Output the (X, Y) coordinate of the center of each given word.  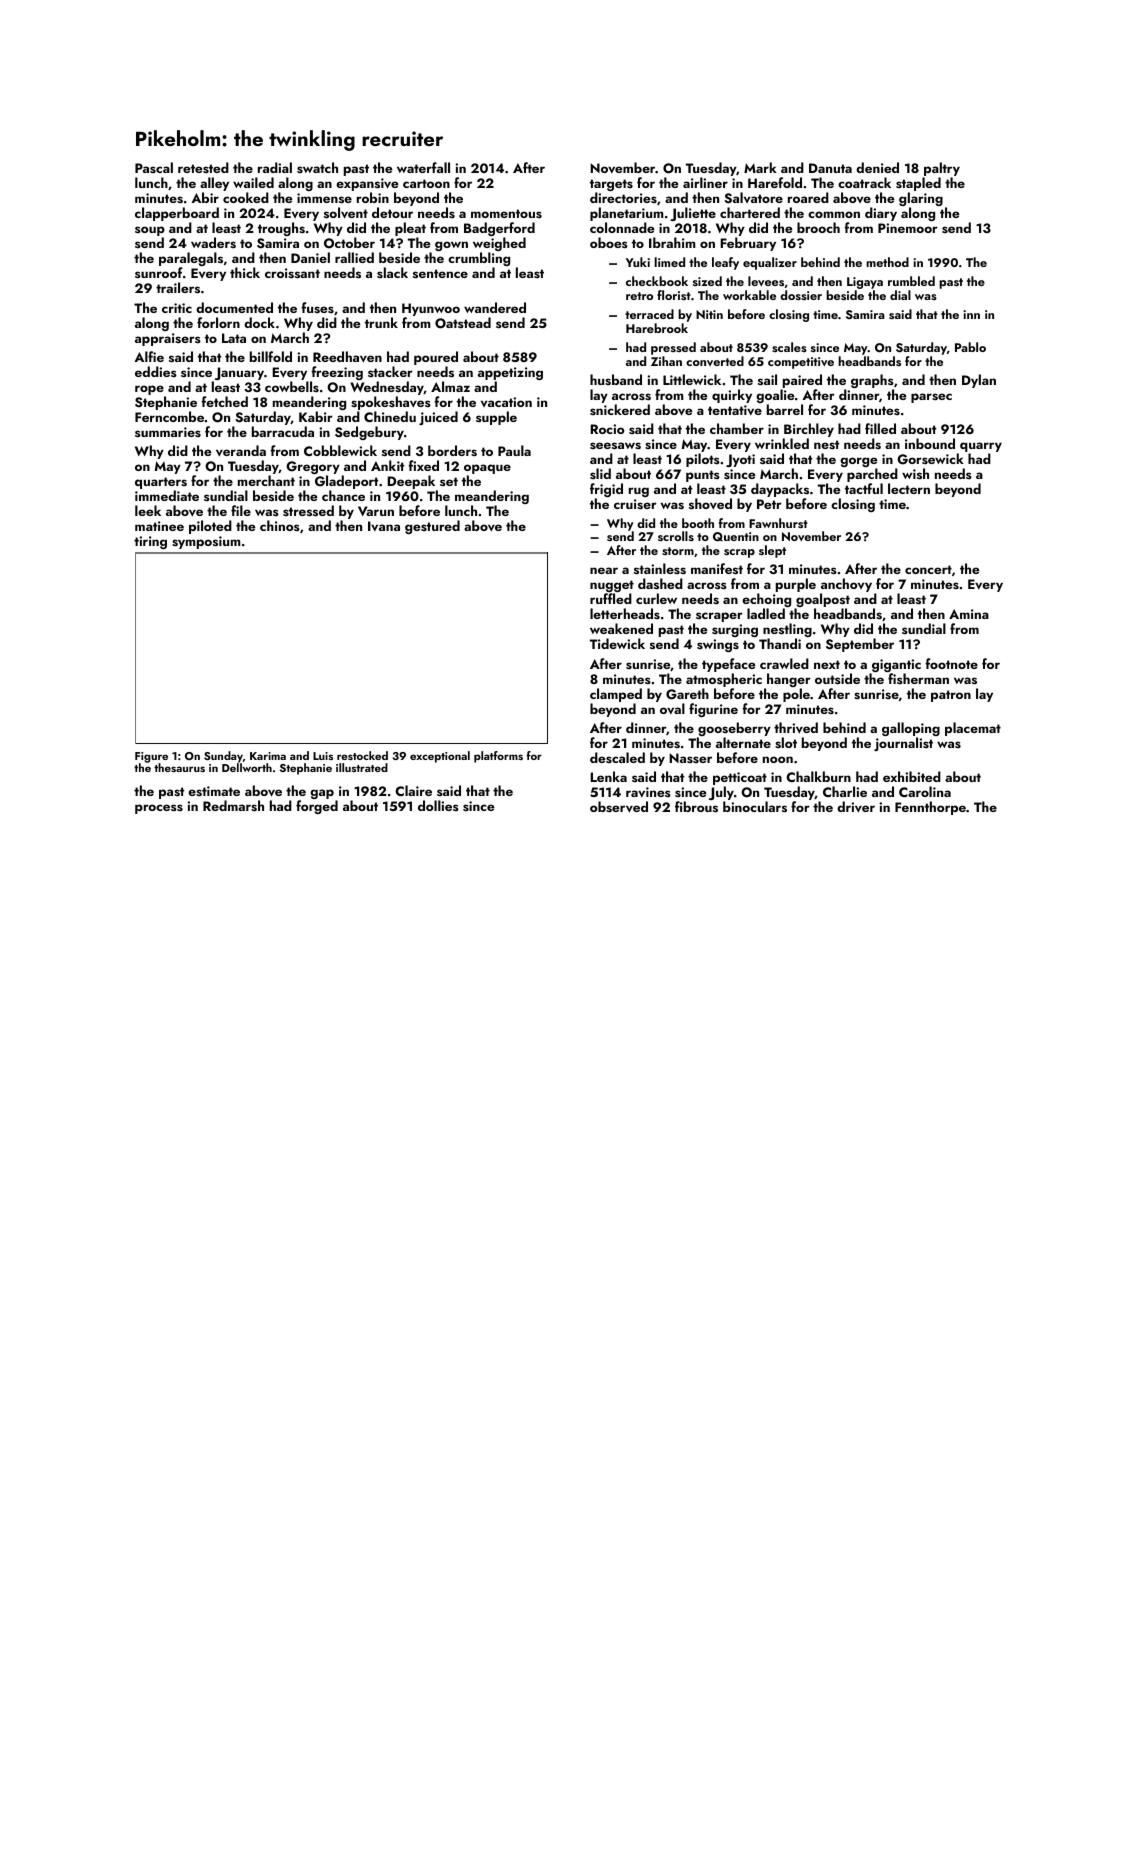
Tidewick (617, 643)
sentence (440, 274)
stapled (918, 185)
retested (203, 167)
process (159, 809)
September (860, 645)
